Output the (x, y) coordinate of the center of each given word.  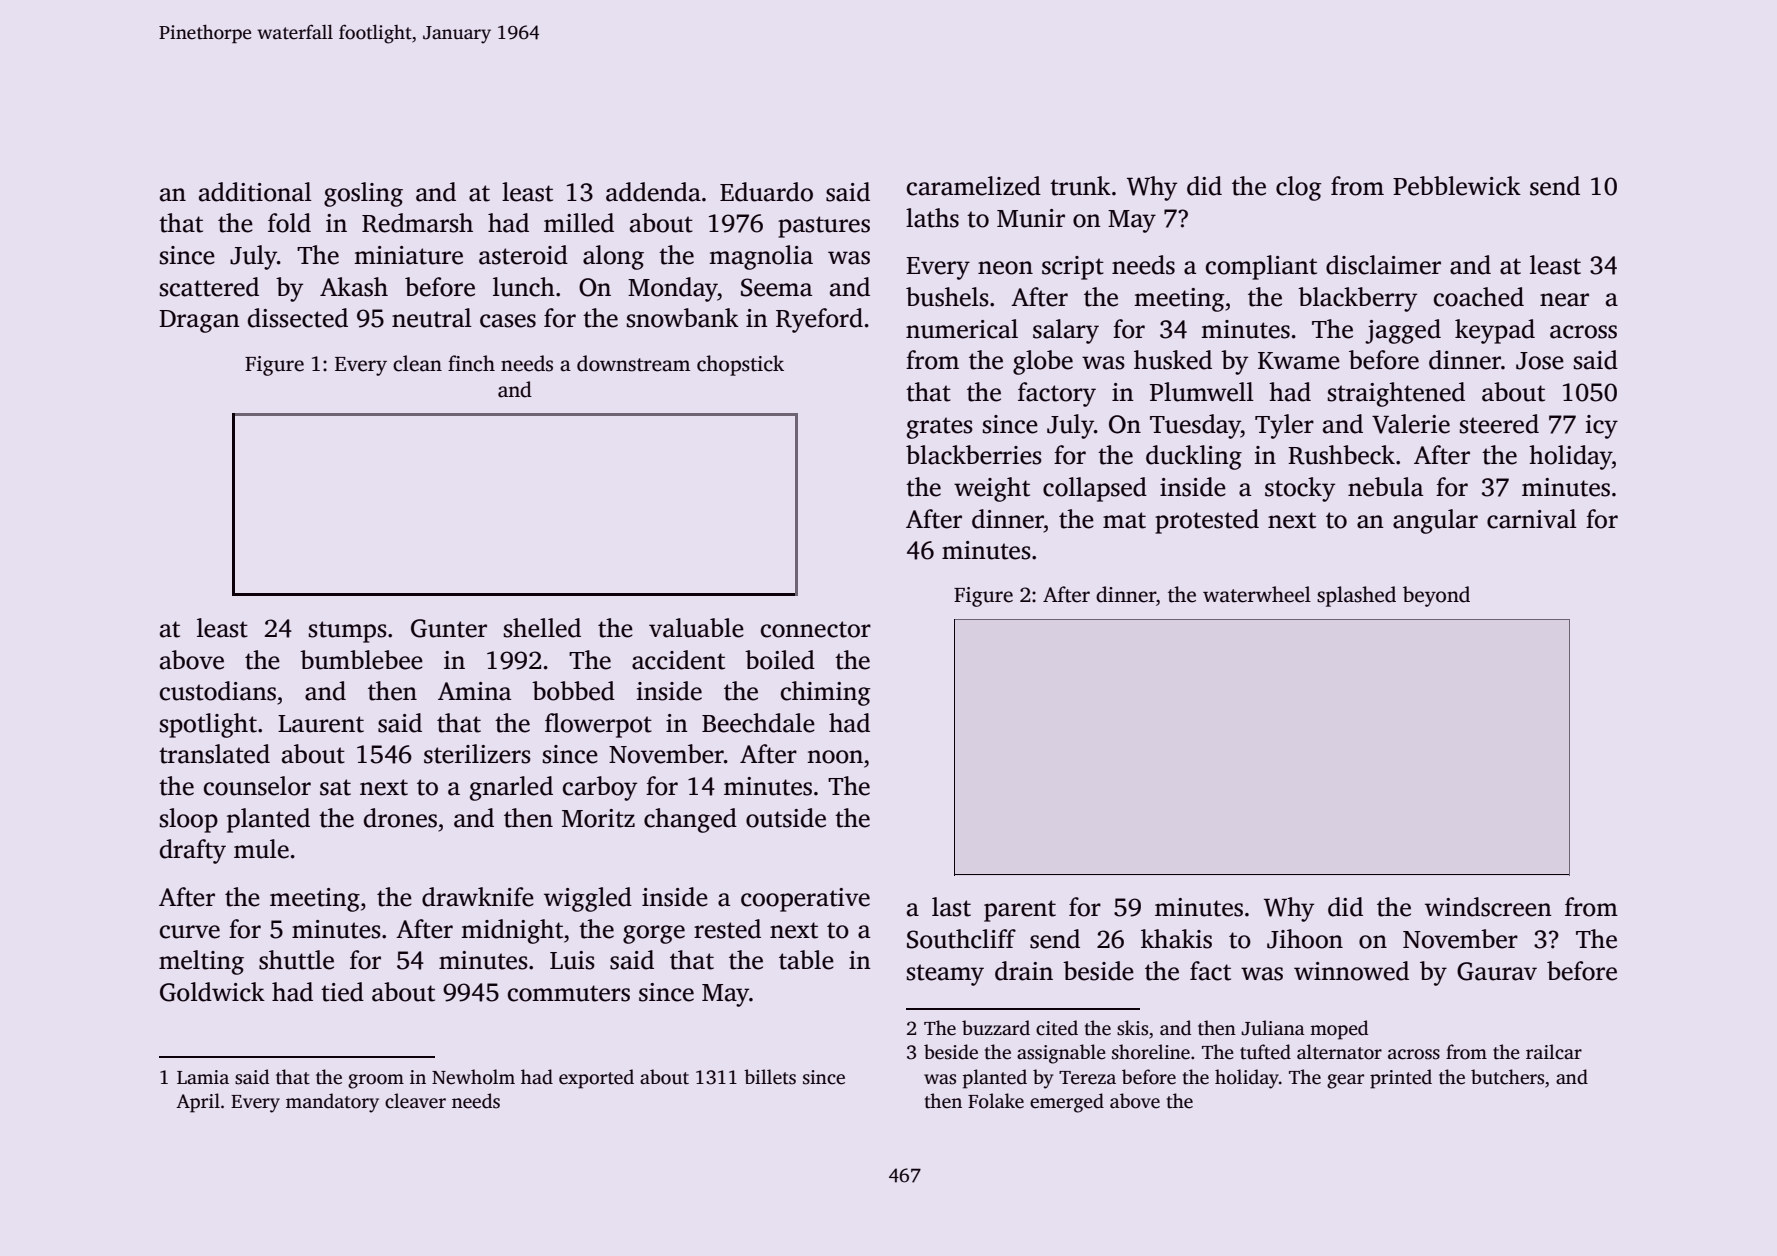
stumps (348, 632)
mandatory (332, 1103)
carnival (1532, 519)
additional (255, 192)
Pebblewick (1457, 186)
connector (816, 629)
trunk (1080, 186)
